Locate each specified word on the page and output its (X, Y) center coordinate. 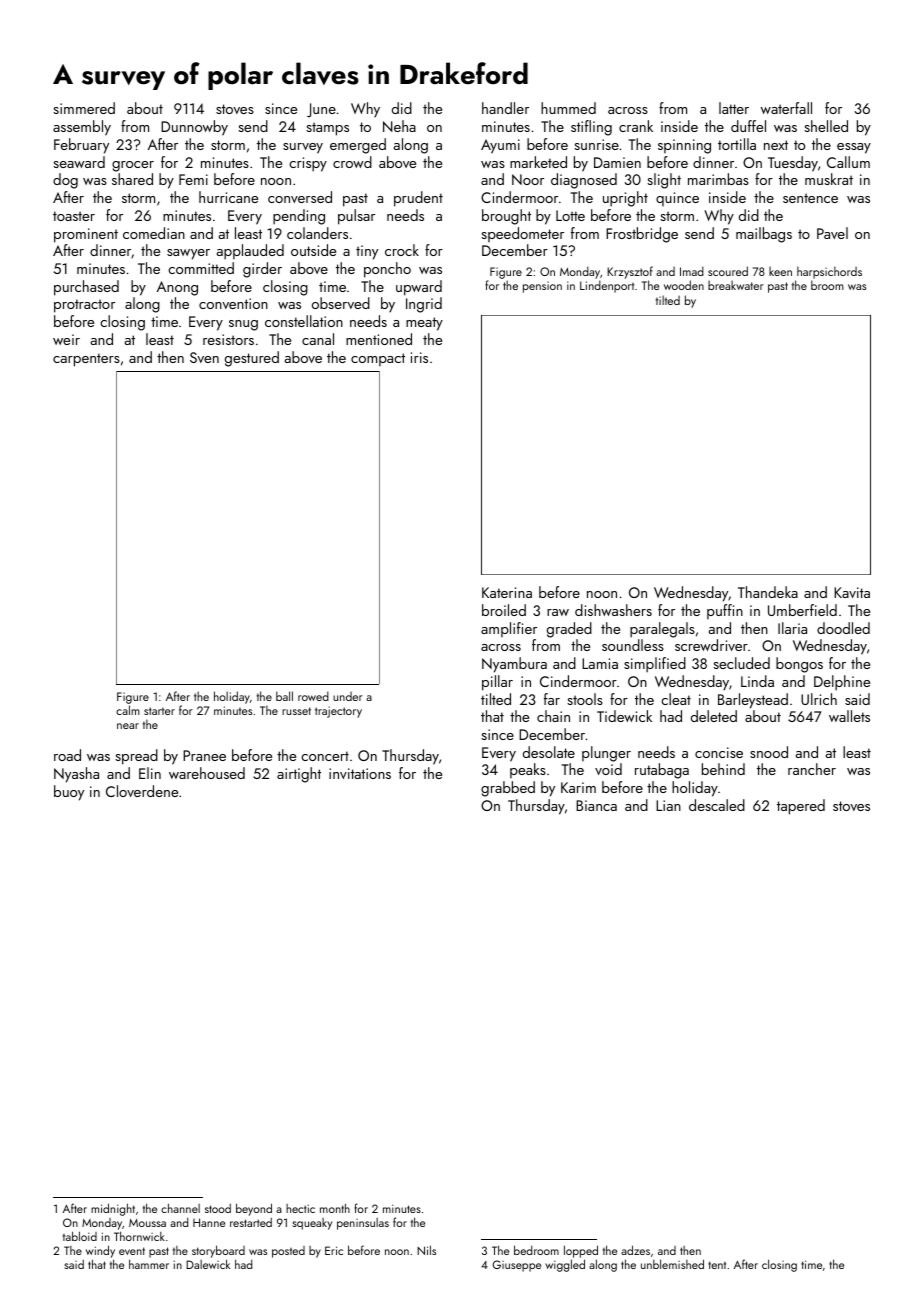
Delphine (842, 683)
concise (719, 752)
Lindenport (607, 286)
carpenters (86, 360)
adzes (635, 1250)
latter (734, 108)
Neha (399, 126)
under (348, 696)
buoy (69, 793)
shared (132, 179)
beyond (254, 1209)
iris (419, 357)
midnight (113, 1209)
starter (159, 711)
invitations (360, 773)
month (335, 1208)
